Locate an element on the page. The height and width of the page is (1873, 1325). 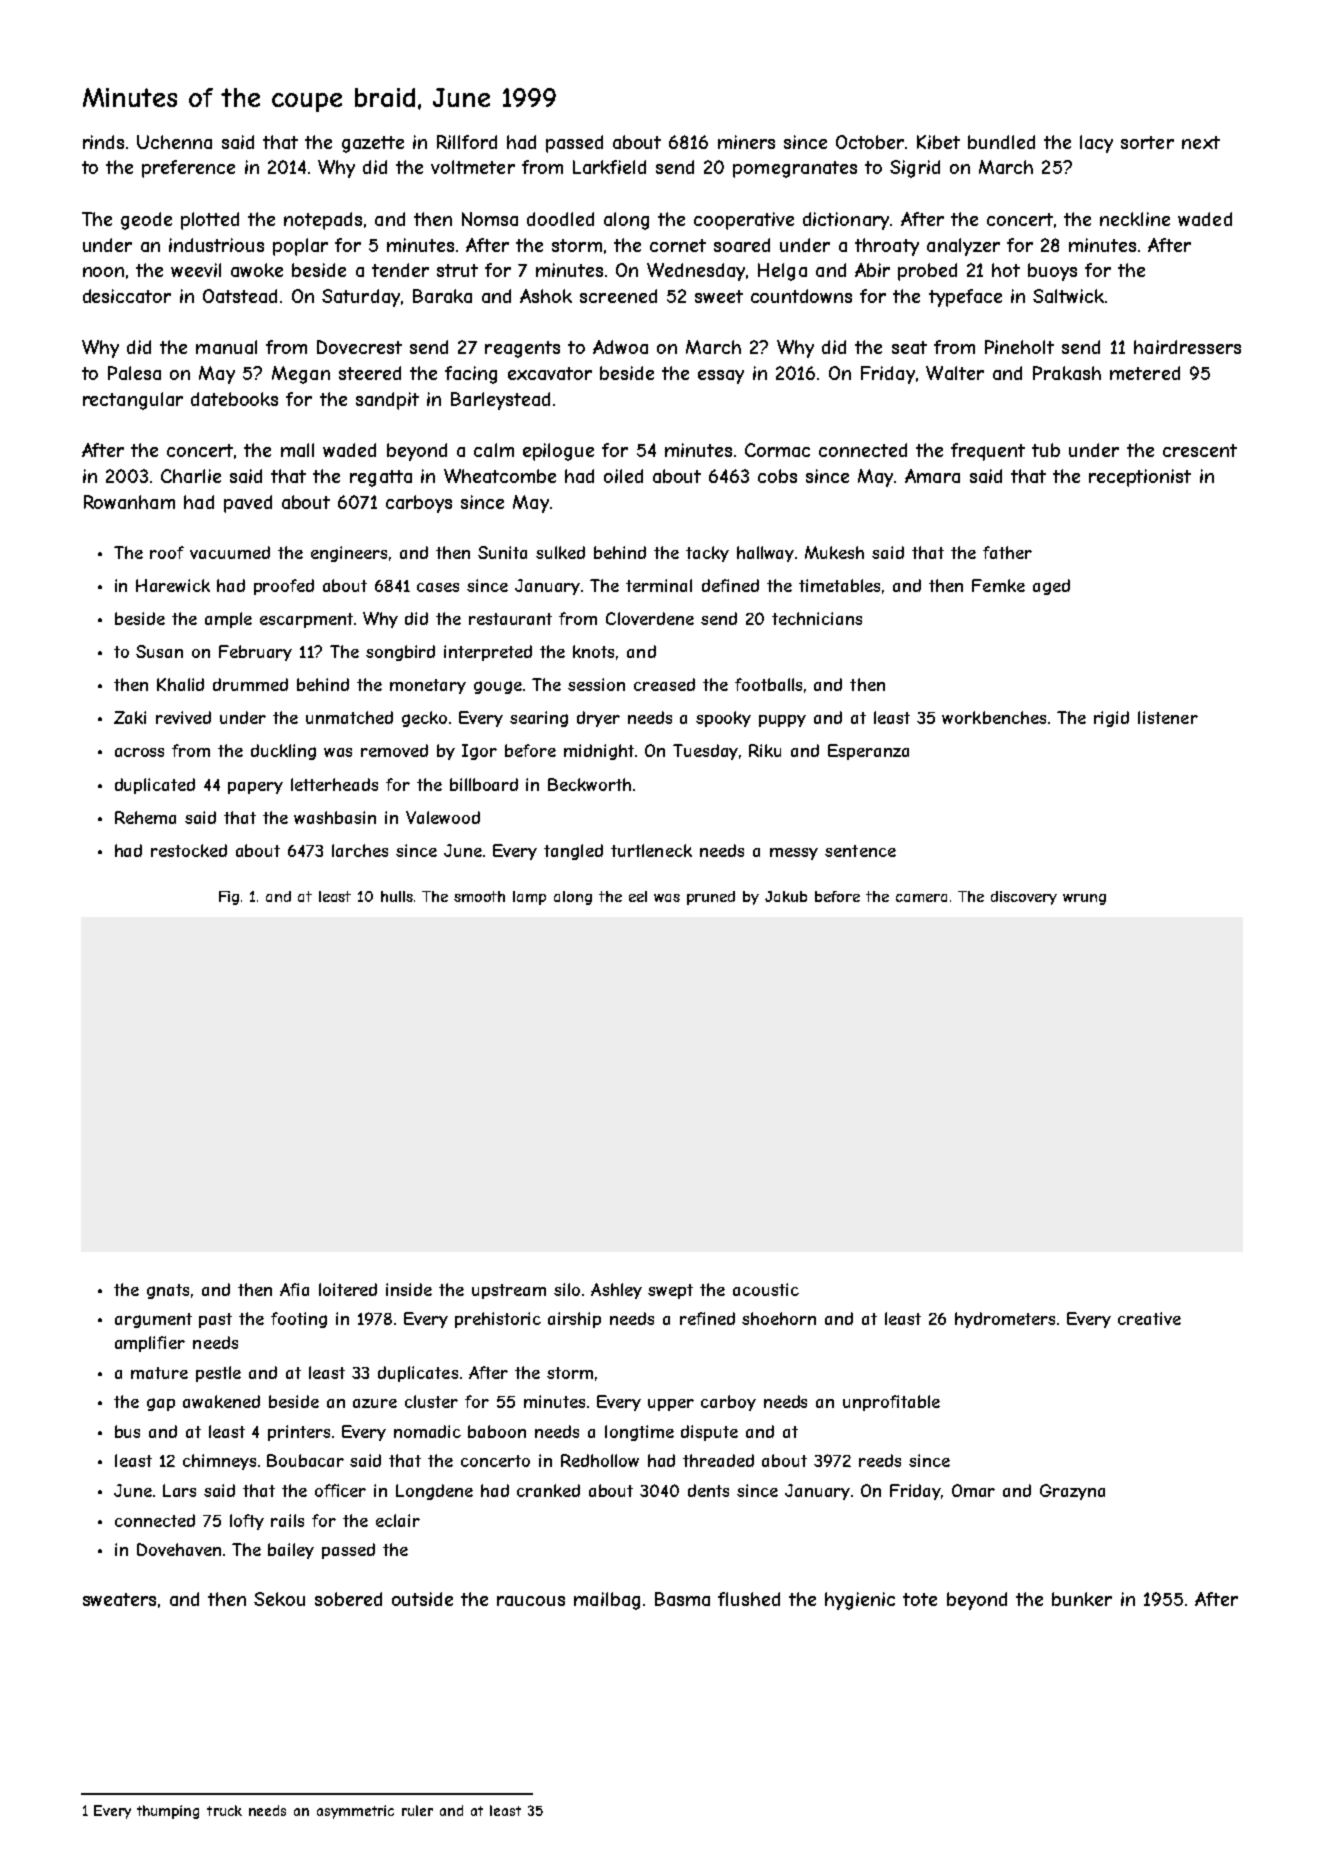
poplar is located at coordinates (300, 247).
